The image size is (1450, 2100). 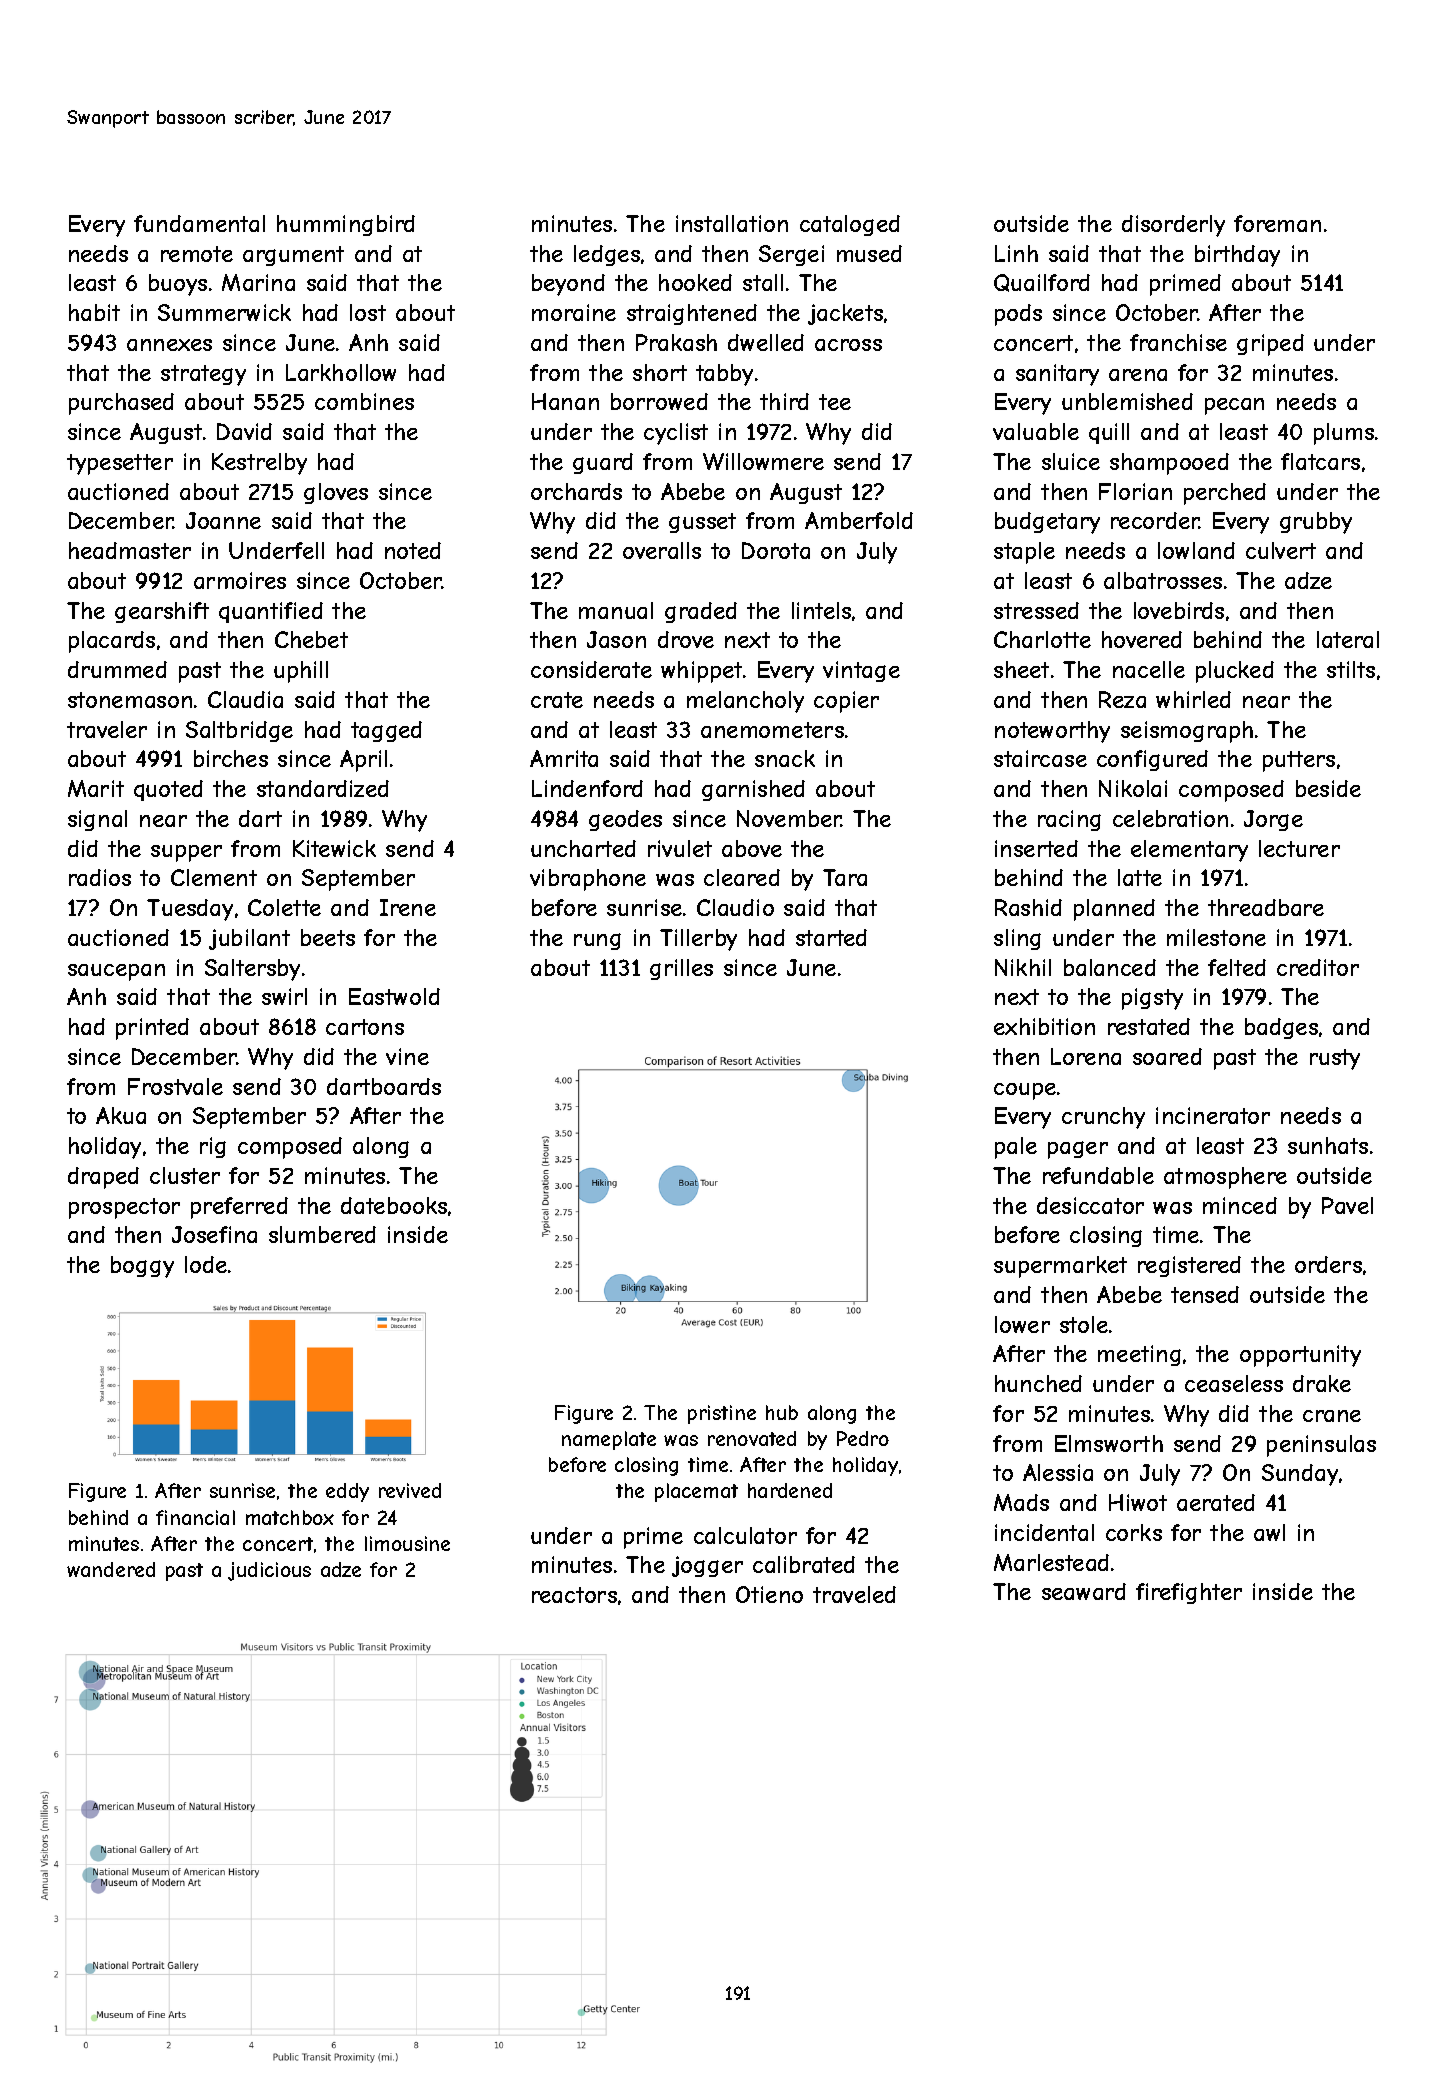 What do you see at coordinates (323, 788) in the page?
I see `standardized` at bounding box center [323, 788].
